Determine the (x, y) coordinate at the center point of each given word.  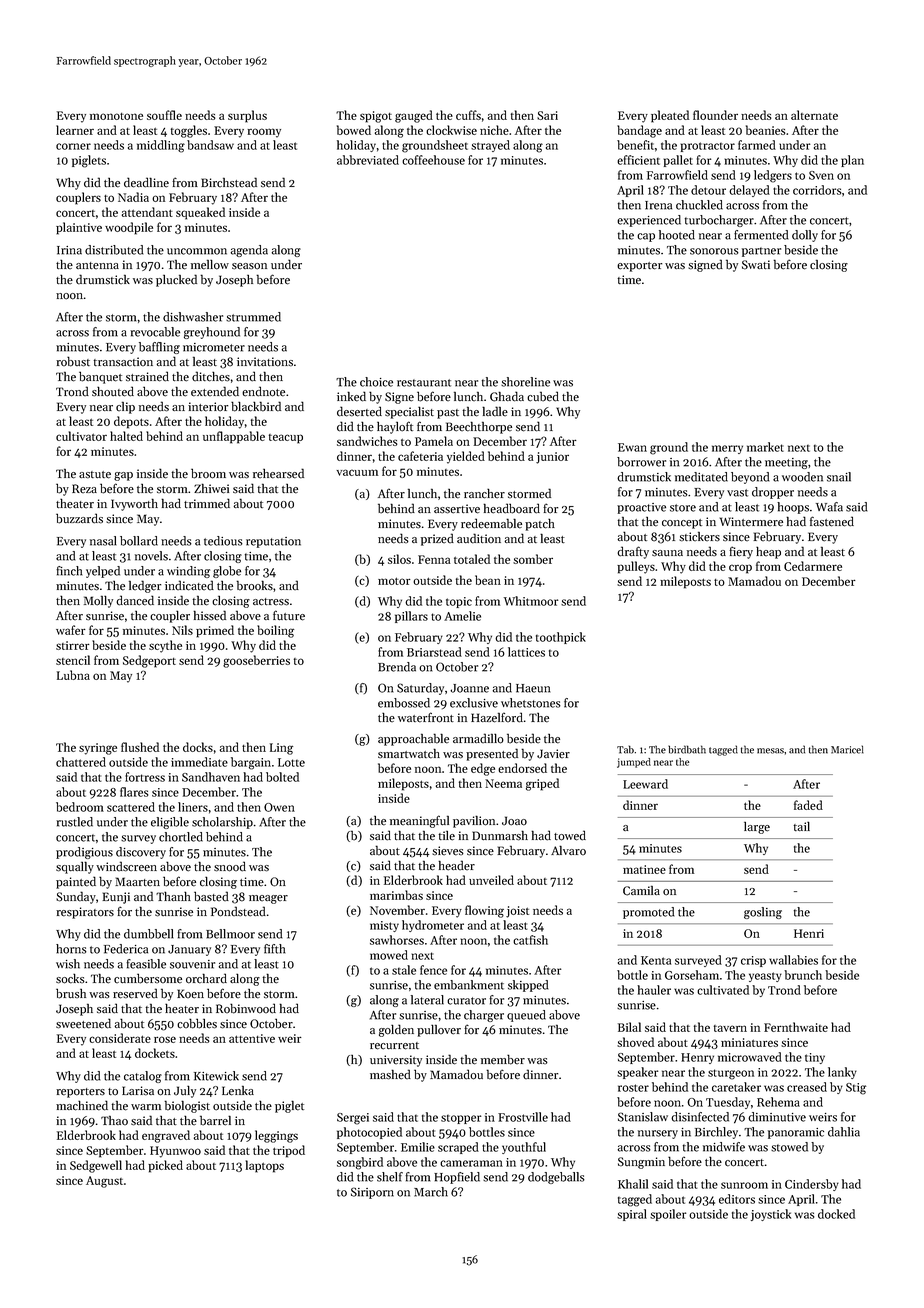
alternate (814, 115)
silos (399, 559)
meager (268, 899)
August (104, 1182)
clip (125, 407)
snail (839, 477)
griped (542, 784)
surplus (247, 116)
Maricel (847, 749)
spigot (376, 117)
